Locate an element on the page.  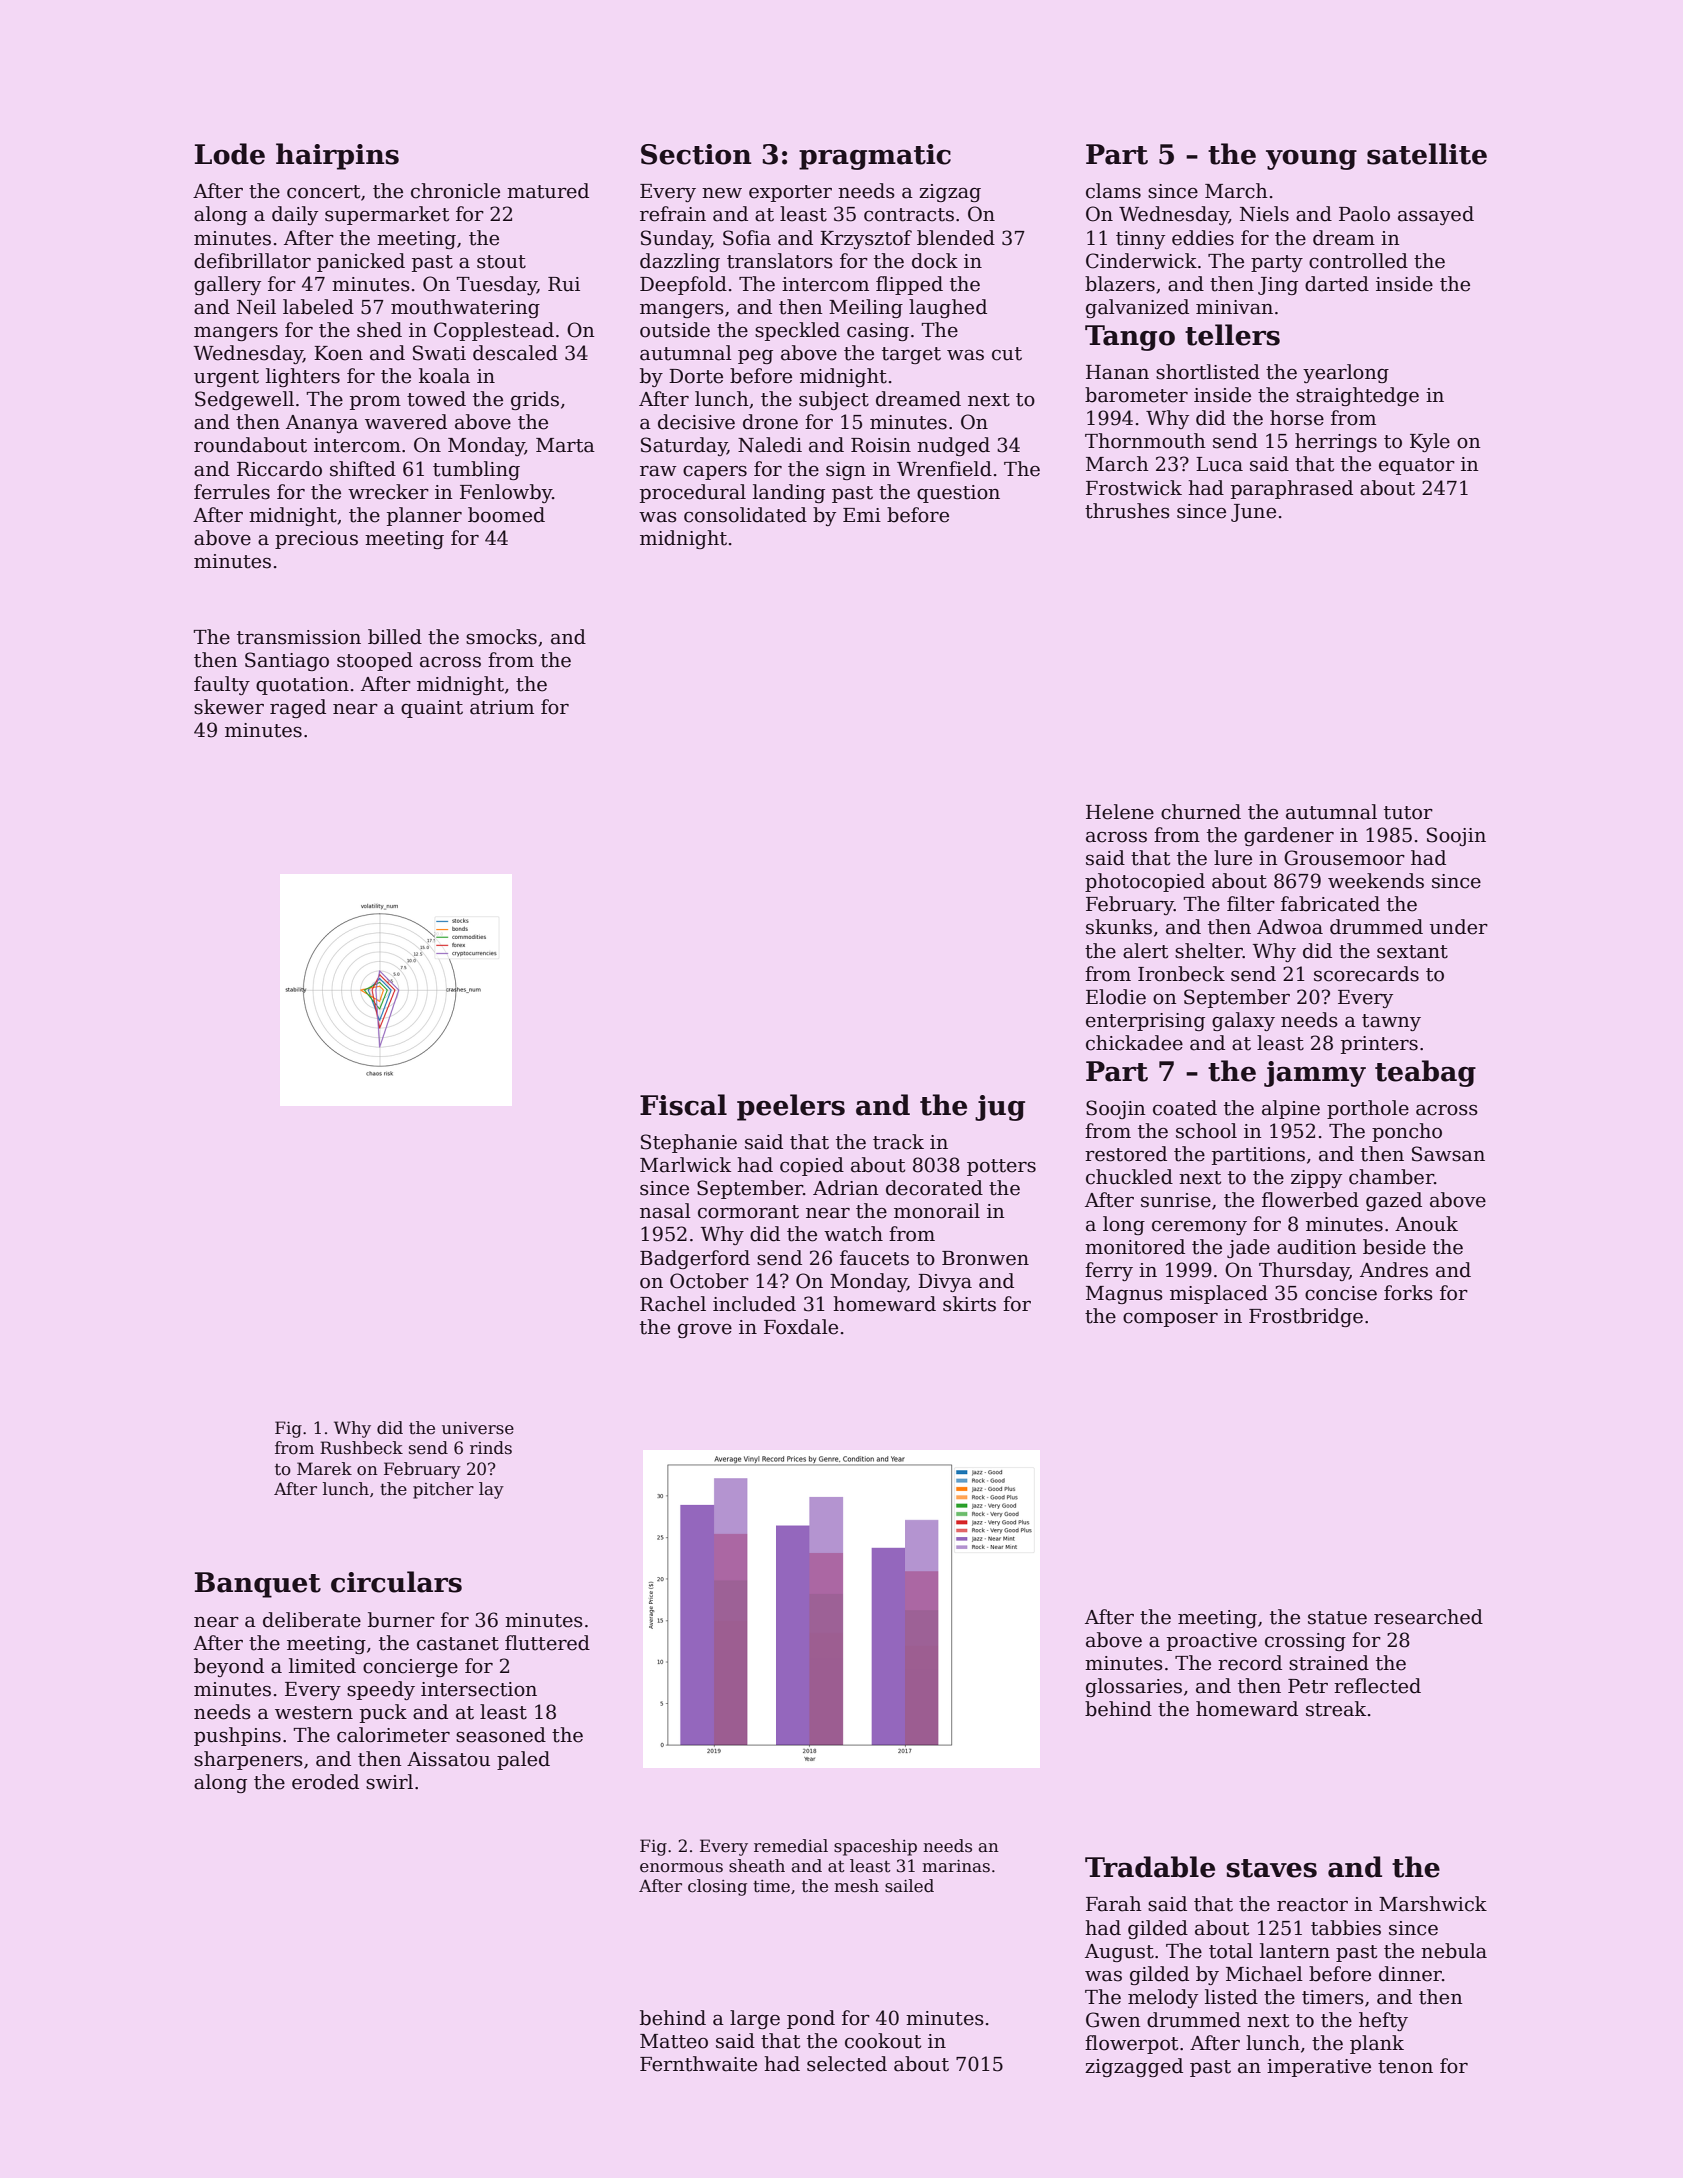
Marek is located at coordinates (324, 1469).
